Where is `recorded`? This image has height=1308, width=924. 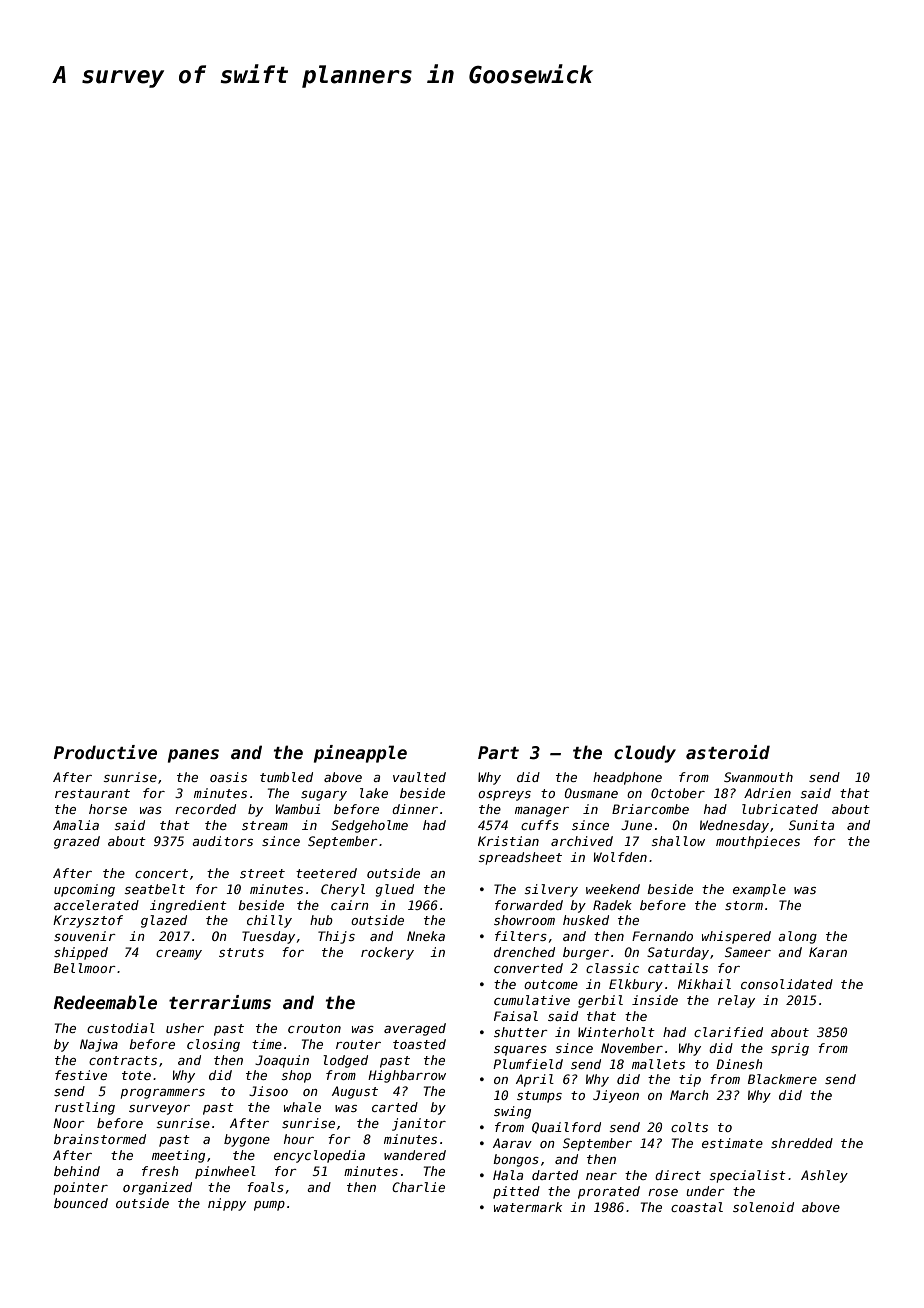 recorded is located at coordinates (205, 809).
